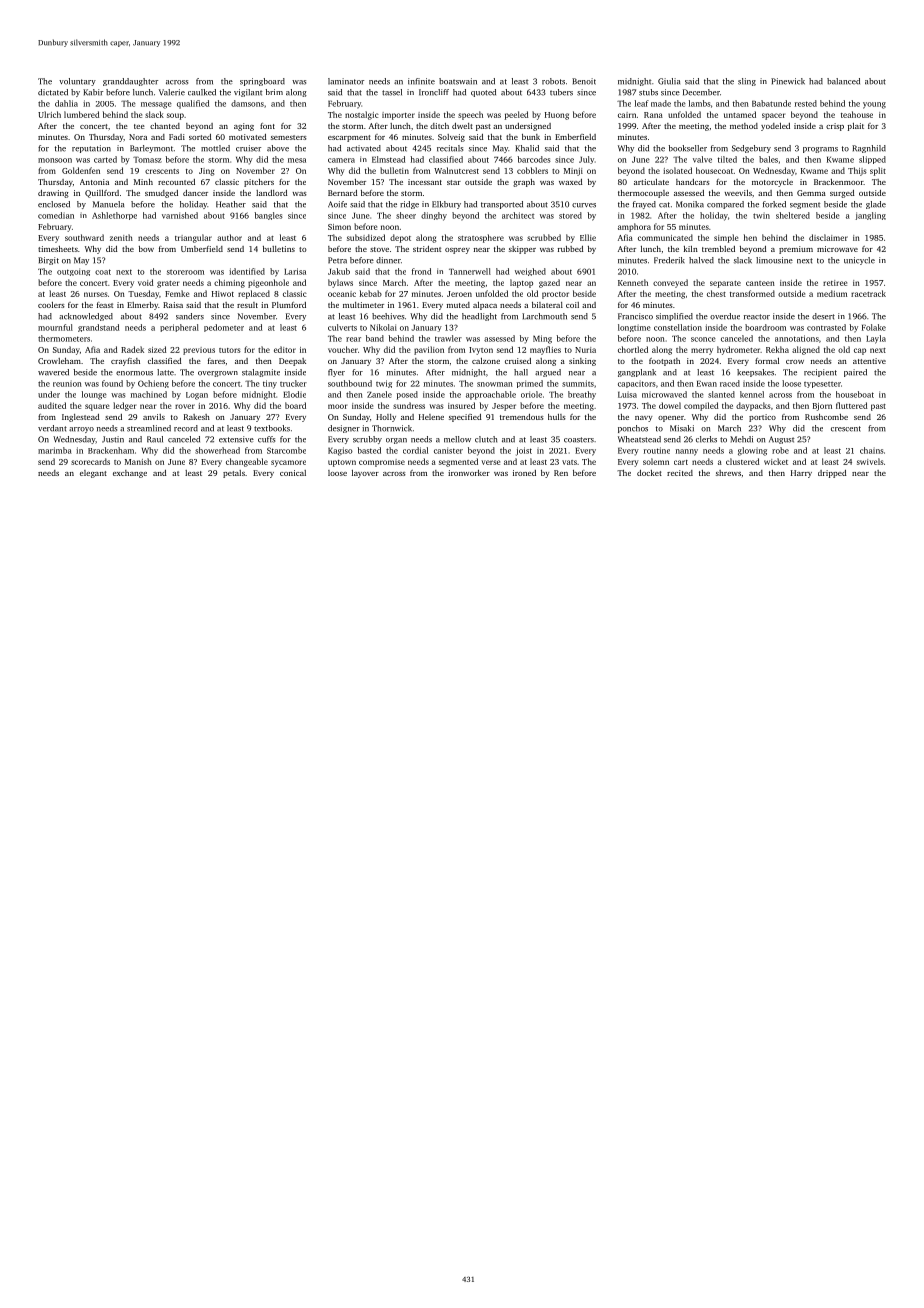  I want to click on Birgit, so click(48, 261).
